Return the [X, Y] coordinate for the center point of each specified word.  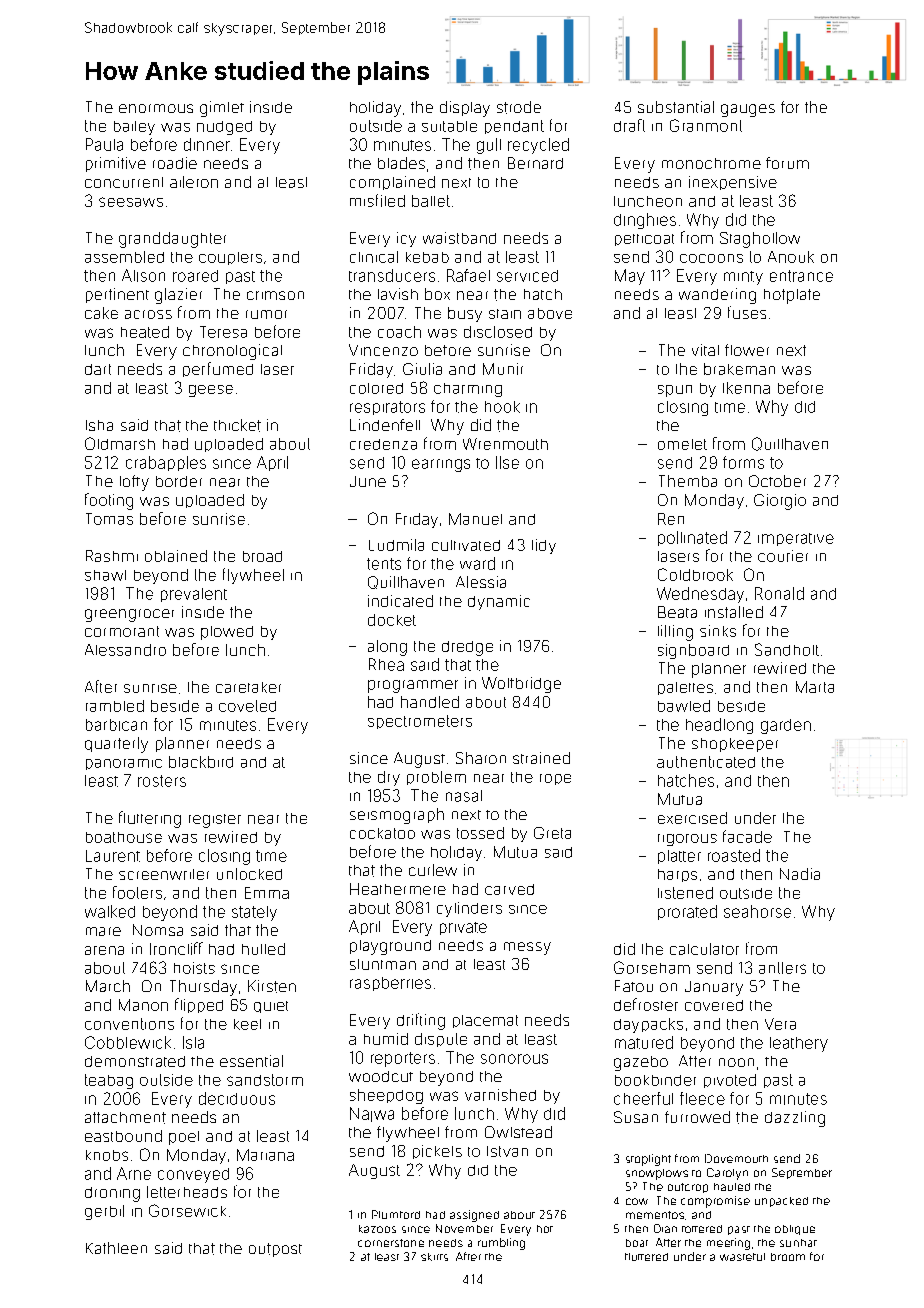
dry [389, 778]
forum [787, 163]
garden [786, 726]
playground [390, 947]
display [465, 109]
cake [101, 313]
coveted [247, 706]
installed [734, 612]
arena [104, 950]
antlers [782, 968]
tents [384, 564]
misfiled [377, 200]
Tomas [109, 519]
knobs [107, 1155]
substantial [676, 107]
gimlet [222, 109]
